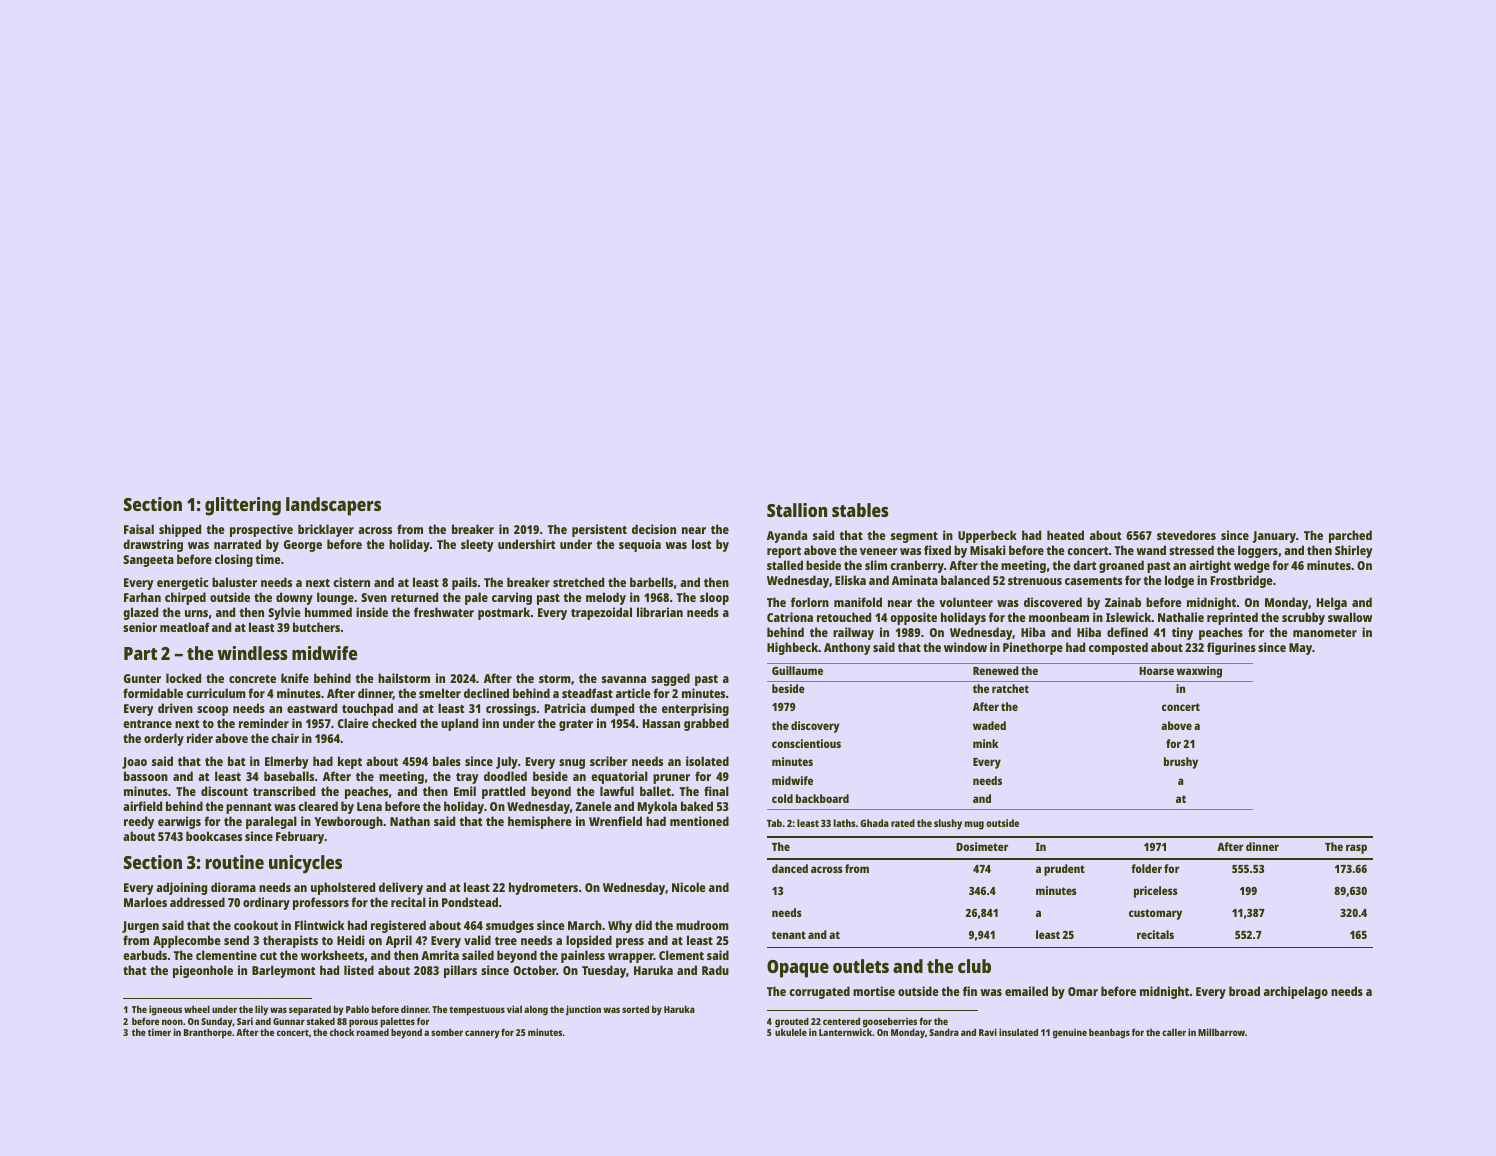 The width and height of the screenshot is (1496, 1156). I want to click on ratchet, so click(1010, 688).
